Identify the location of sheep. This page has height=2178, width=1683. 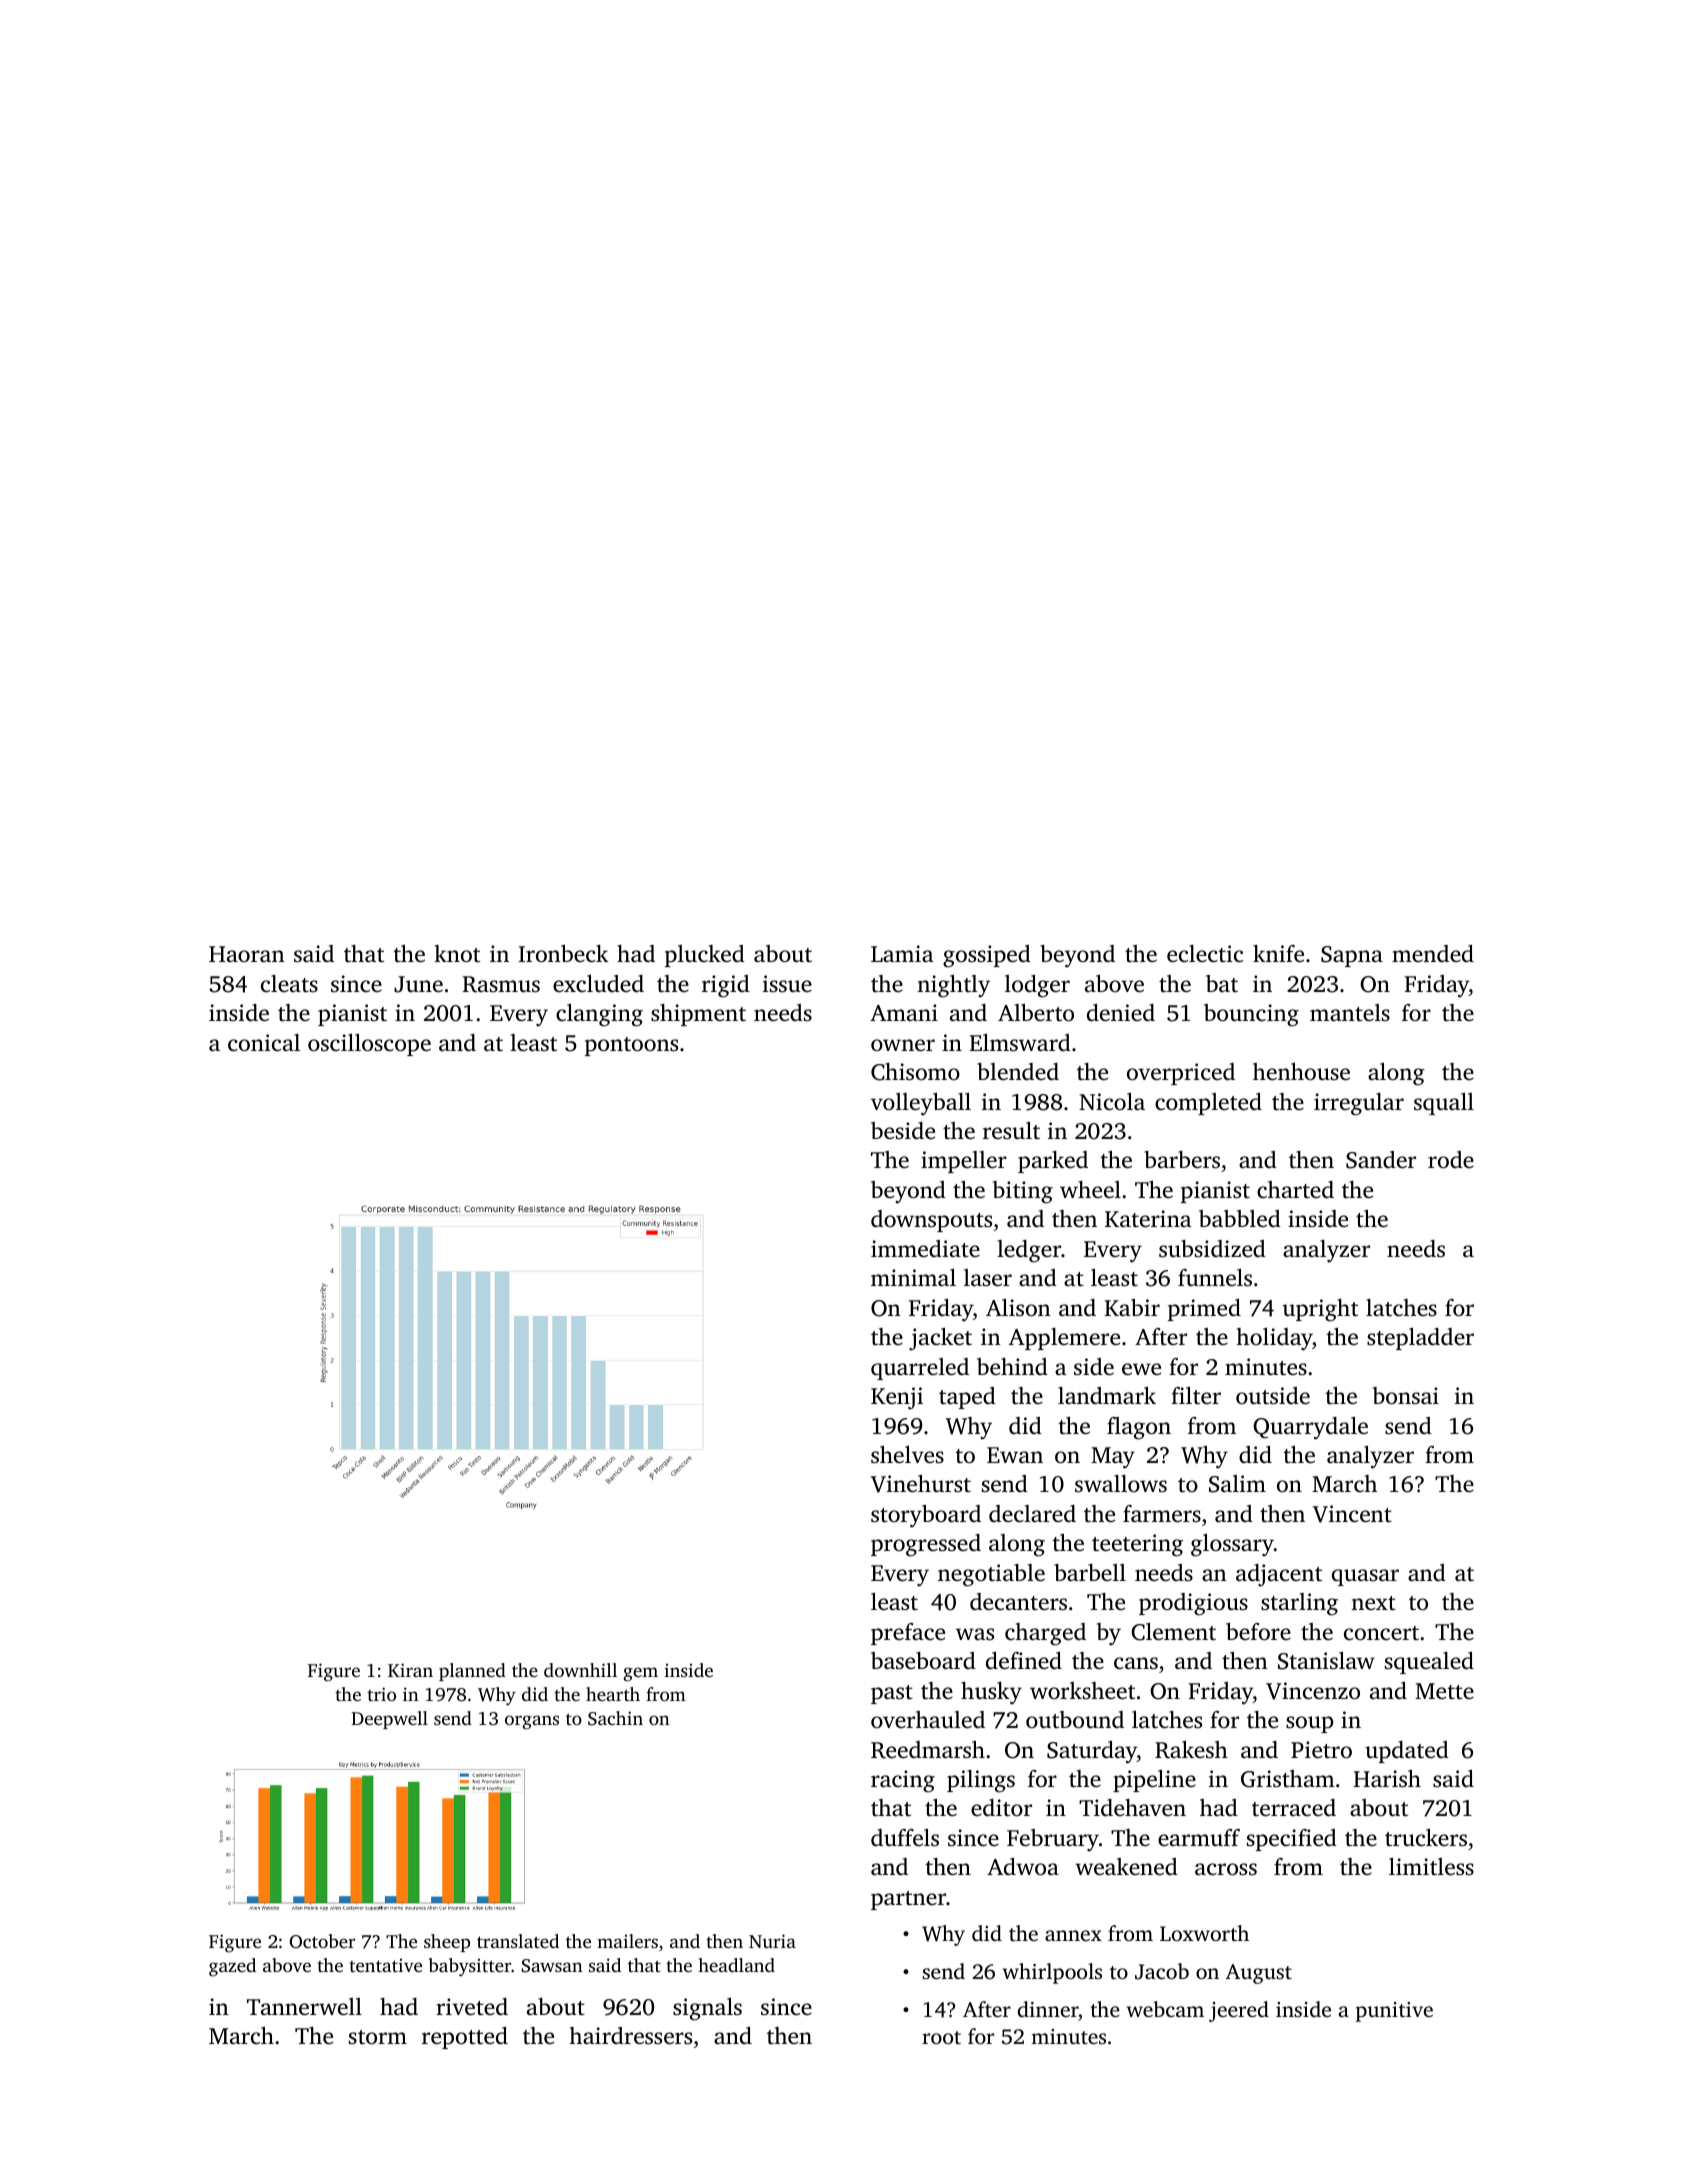
(447, 1943).
